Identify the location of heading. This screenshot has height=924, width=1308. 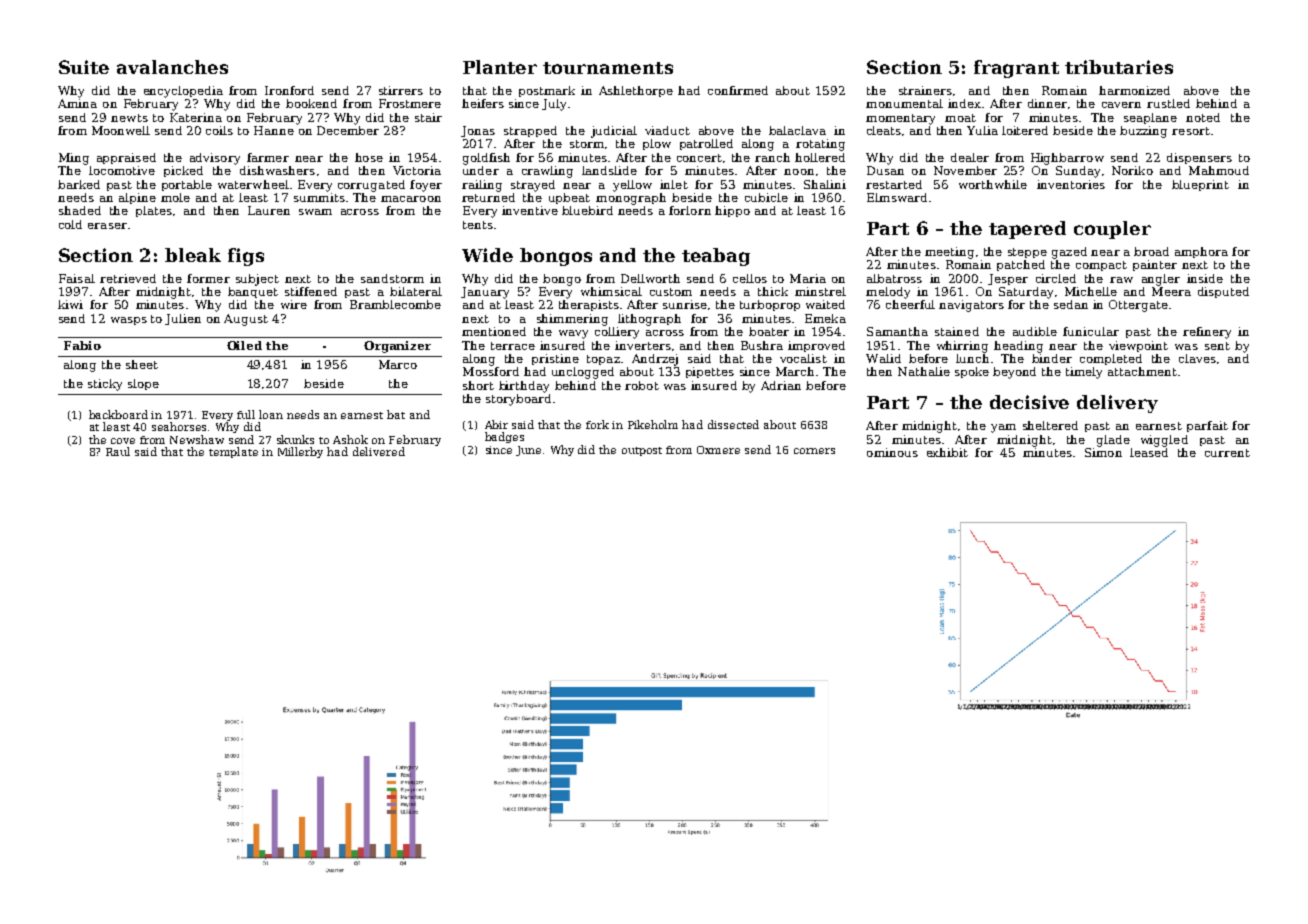
(1018, 347).
